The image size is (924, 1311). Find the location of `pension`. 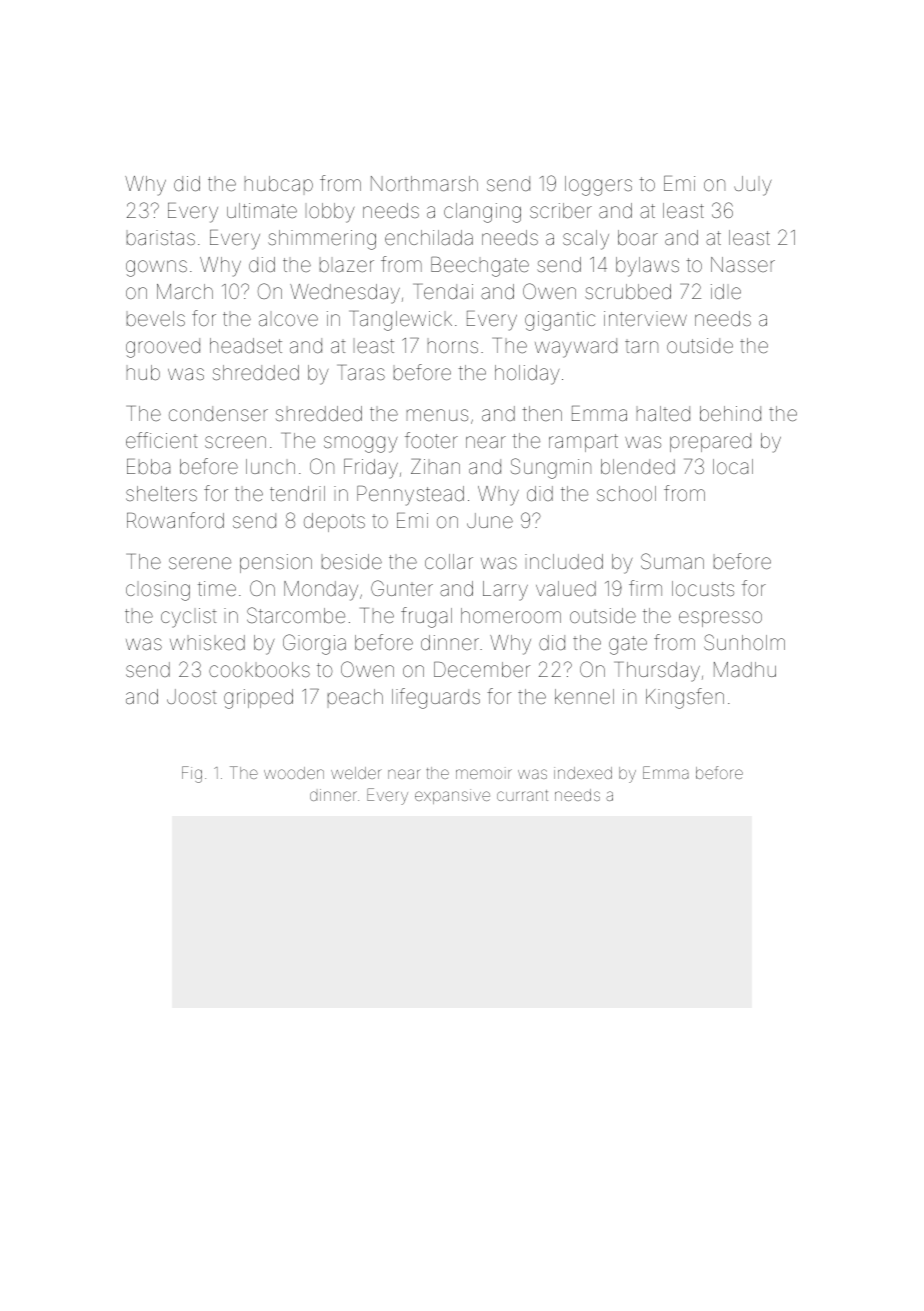

pension is located at coordinates (276, 563).
